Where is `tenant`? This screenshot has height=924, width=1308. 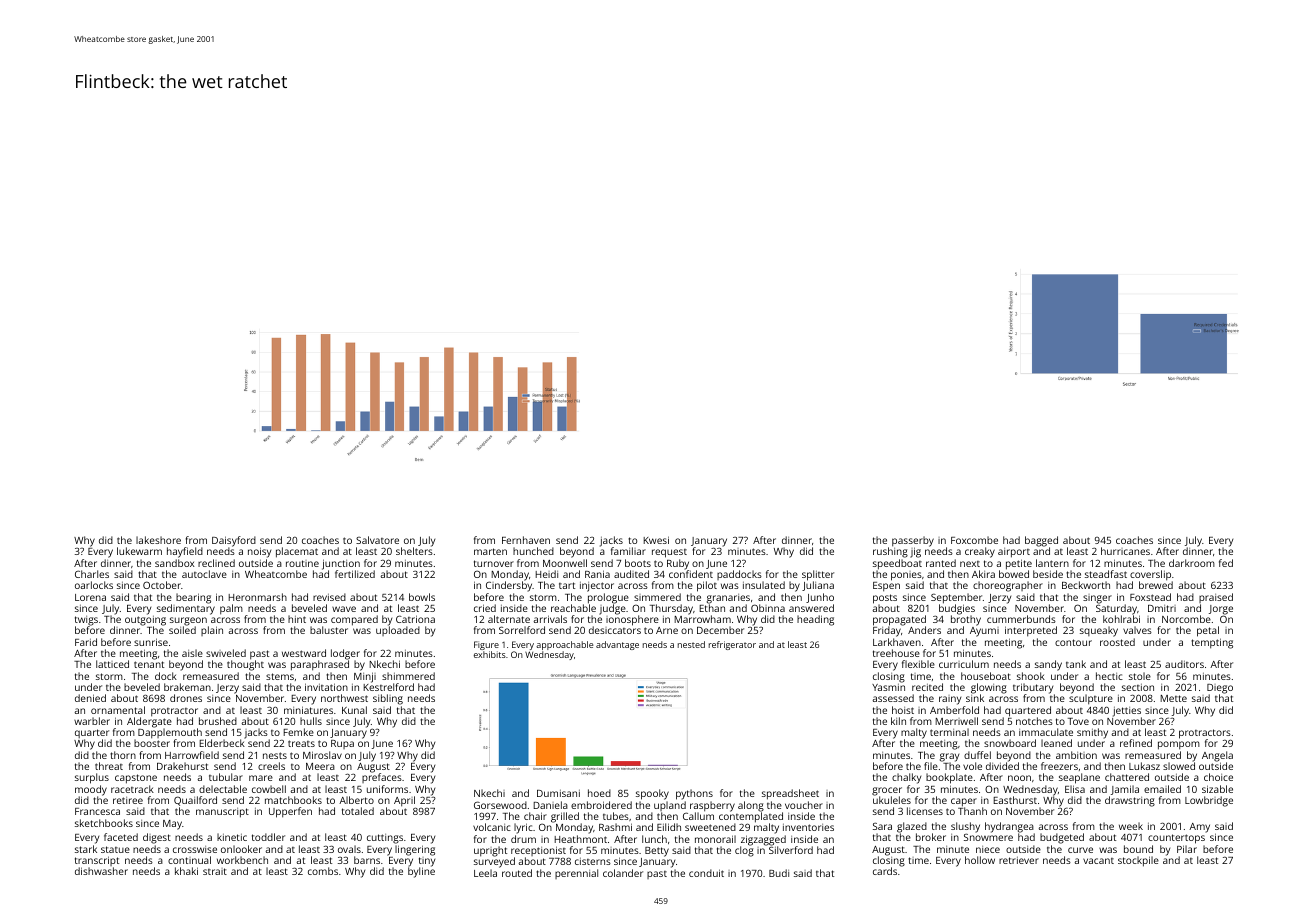 tenant is located at coordinates (149, 664).
